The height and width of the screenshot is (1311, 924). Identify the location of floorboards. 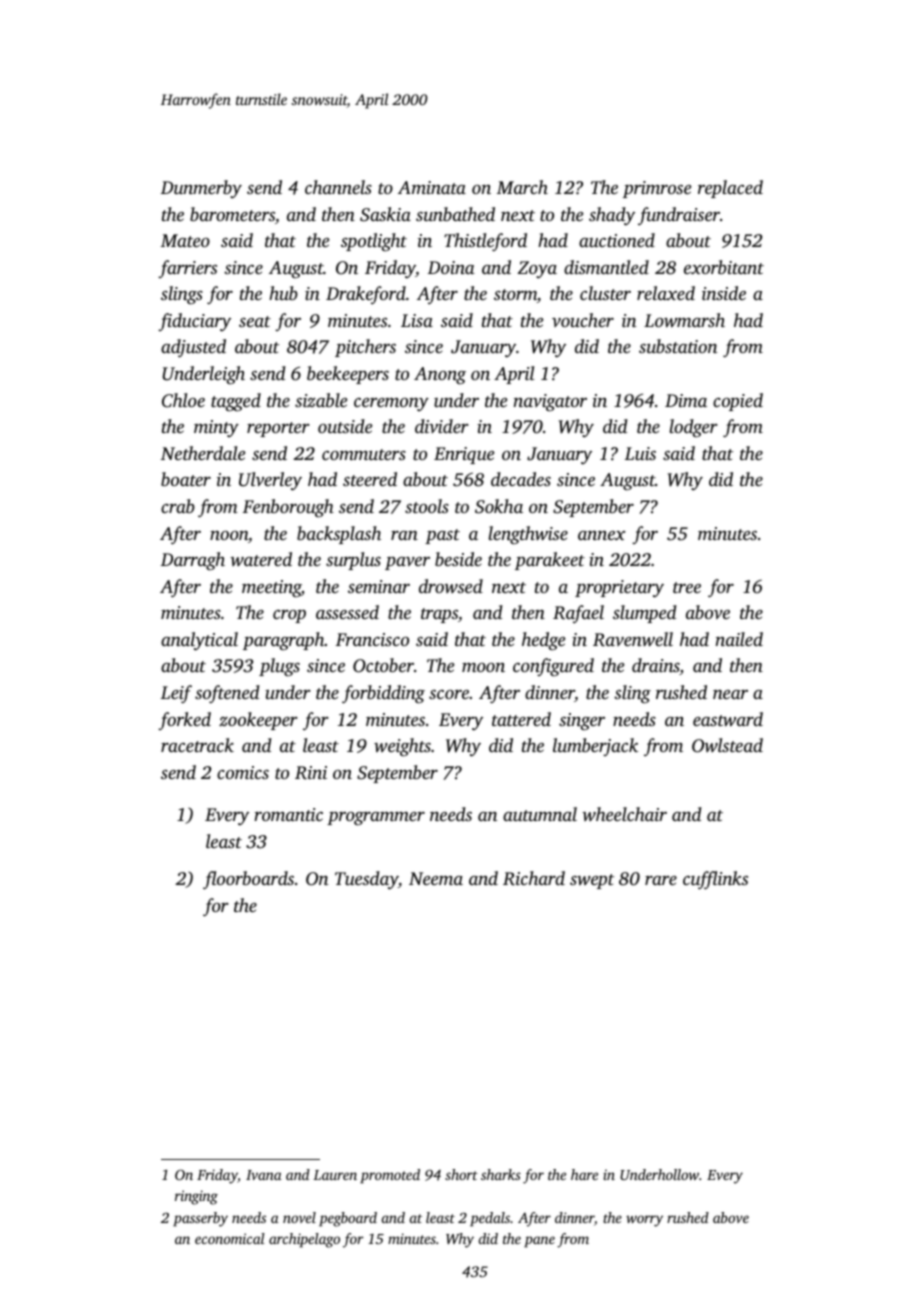
(248, 880).
